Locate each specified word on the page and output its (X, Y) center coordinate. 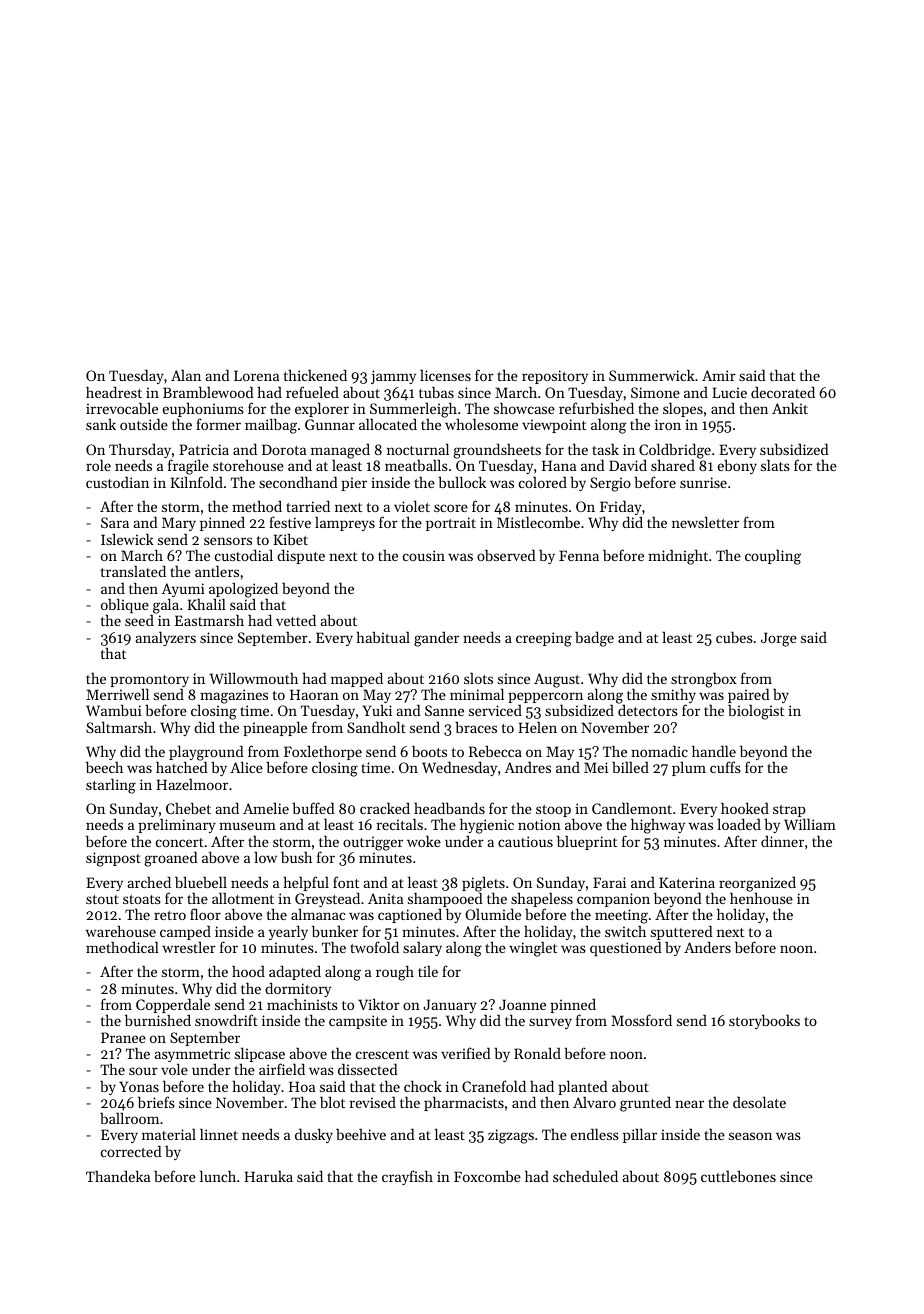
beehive (361, 1134)
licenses (445, 375)
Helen (537, 727)
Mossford (641, 1020)
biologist (756, 712)
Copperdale (173, 1006)
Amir (719, 375)
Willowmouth (253, 678)
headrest (114, 392)
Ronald (537, 1053)
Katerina (687, 882)
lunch (218, 1176)
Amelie (266, 808)
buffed (313, 808)
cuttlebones (738, 1176)
